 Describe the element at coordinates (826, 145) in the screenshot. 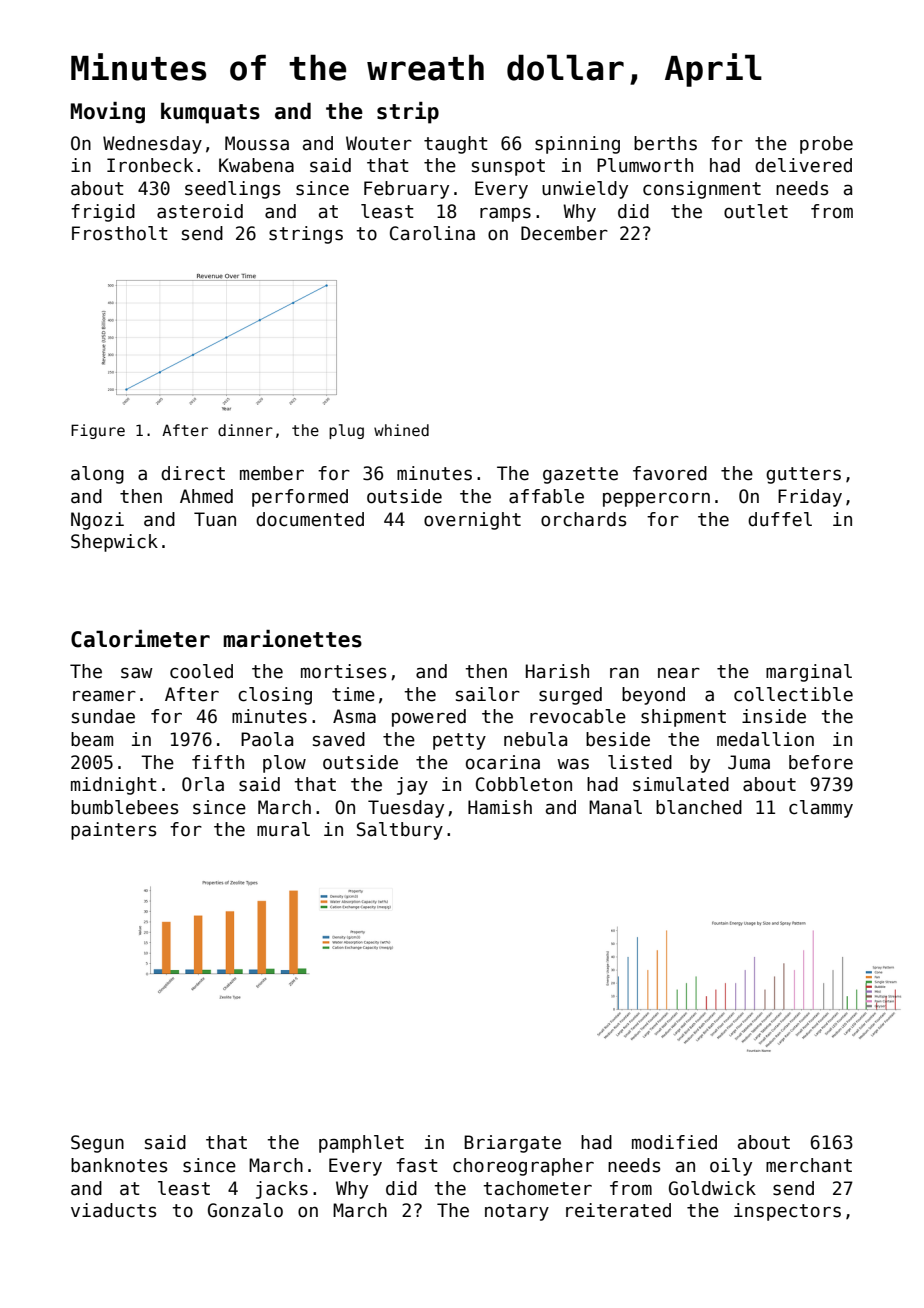

I see `probe` at that location.
